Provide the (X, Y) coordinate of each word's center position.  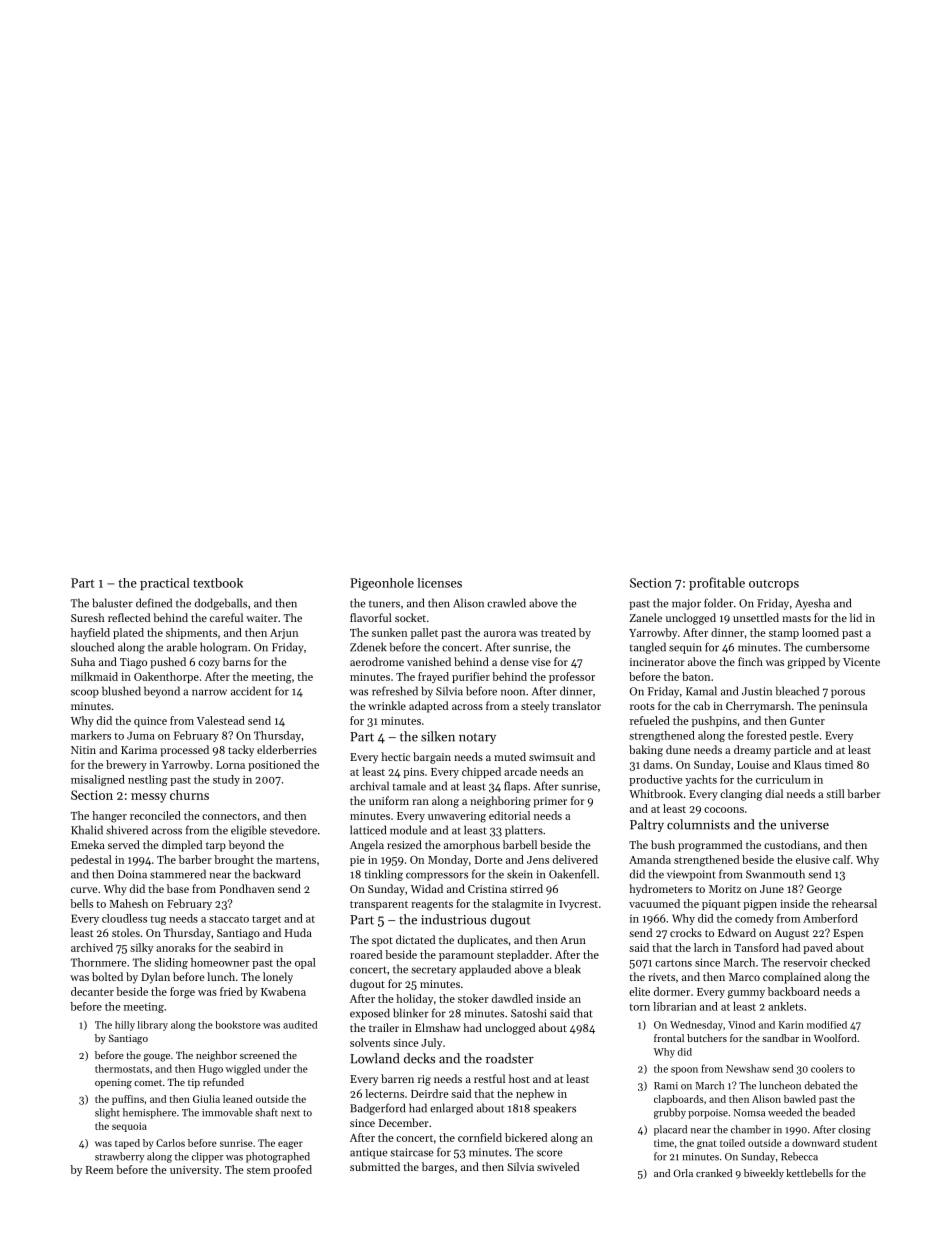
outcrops (774, 585)
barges (438, 1168)
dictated (415, 939)
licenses (440, 583)
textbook (218, 583)
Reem (99, 1170)
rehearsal (854, 903)
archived (92, 947)
